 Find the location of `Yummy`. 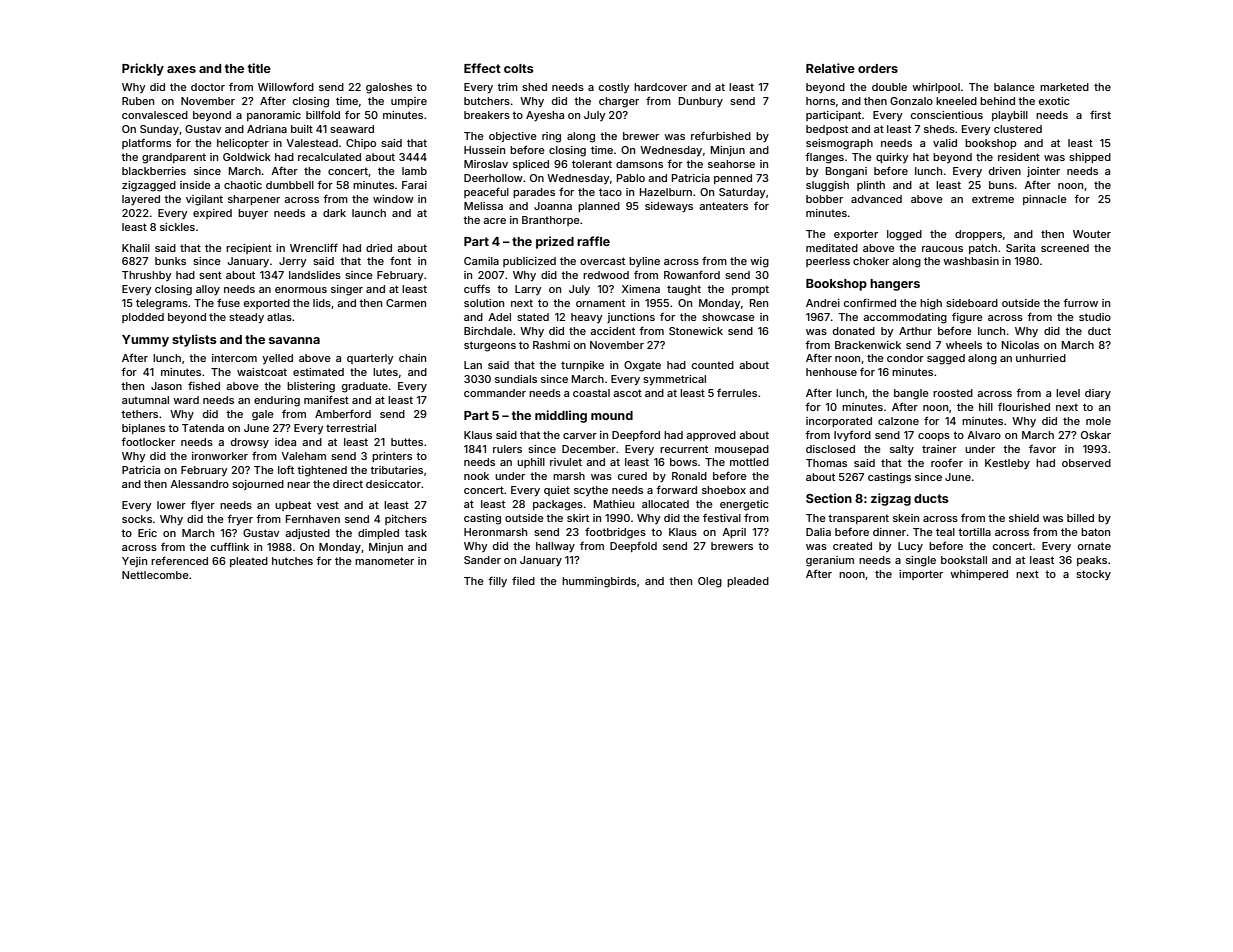

Yummy is located at coordinates (145, 341).
